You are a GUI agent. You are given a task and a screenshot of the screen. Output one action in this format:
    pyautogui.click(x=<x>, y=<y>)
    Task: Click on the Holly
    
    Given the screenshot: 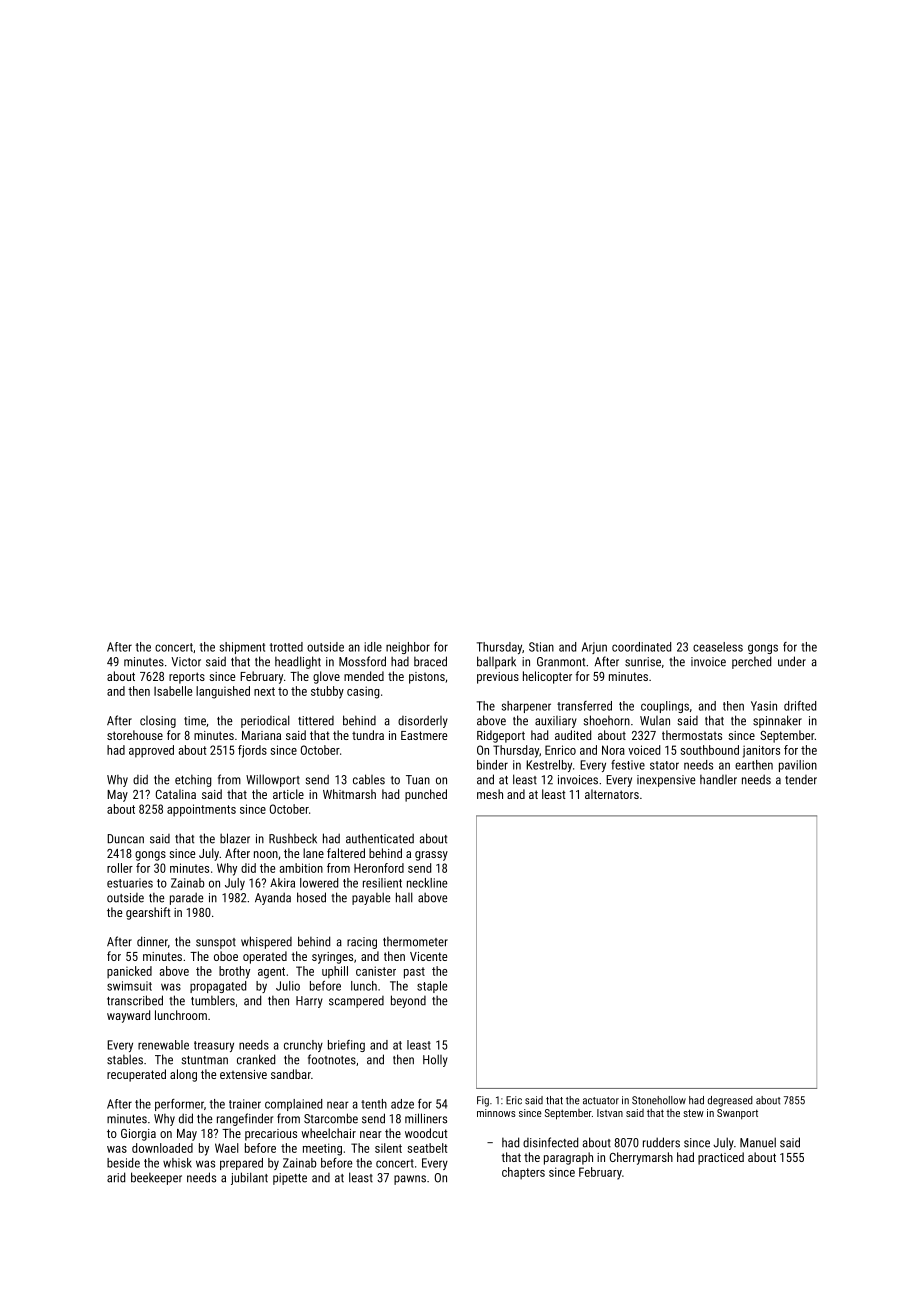 What is the action you would take?
    pyautogui.click(x=435, y=1060)
